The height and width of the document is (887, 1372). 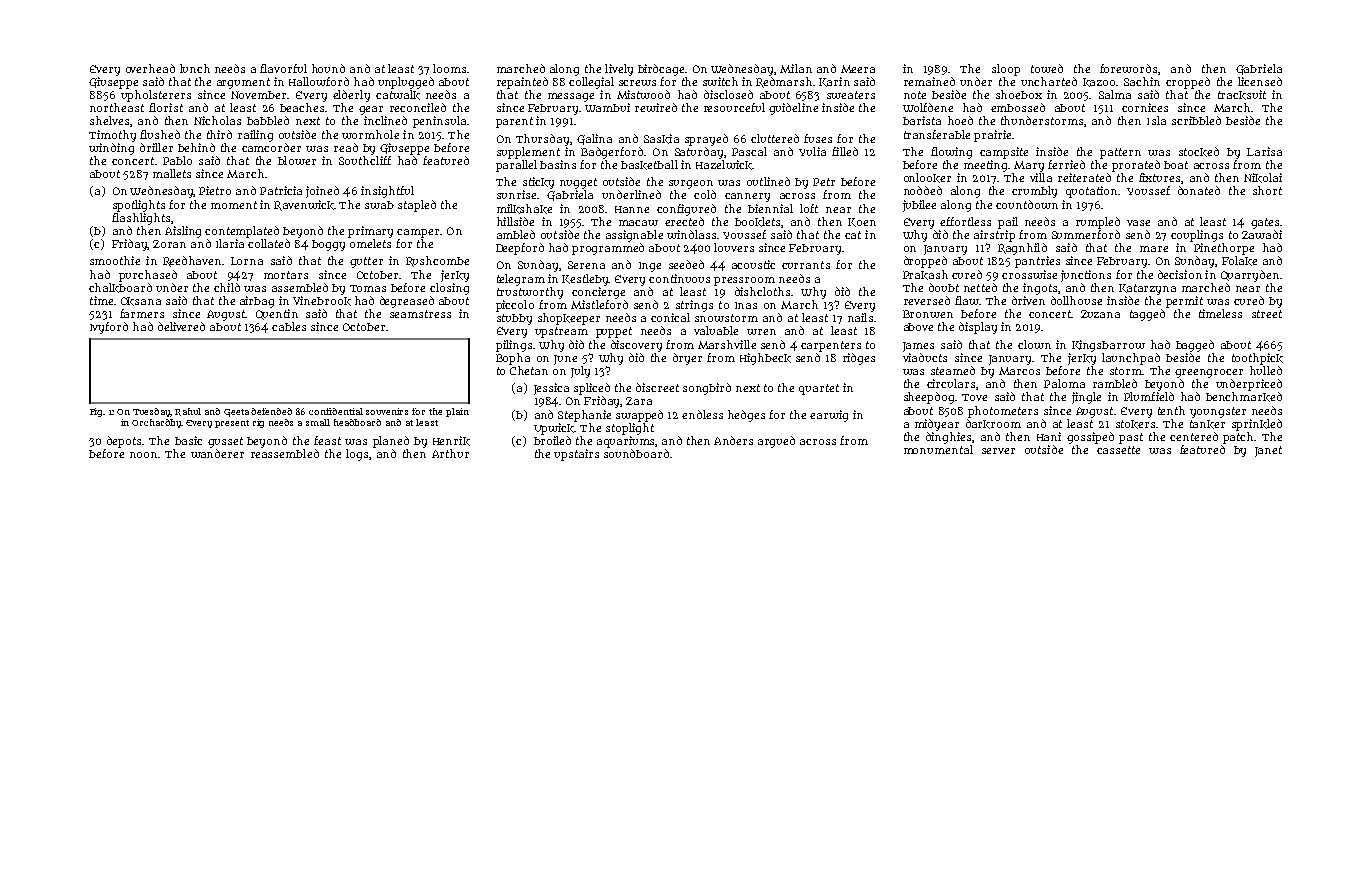 I want to click on Chetan, so click(x=529, y=370).
